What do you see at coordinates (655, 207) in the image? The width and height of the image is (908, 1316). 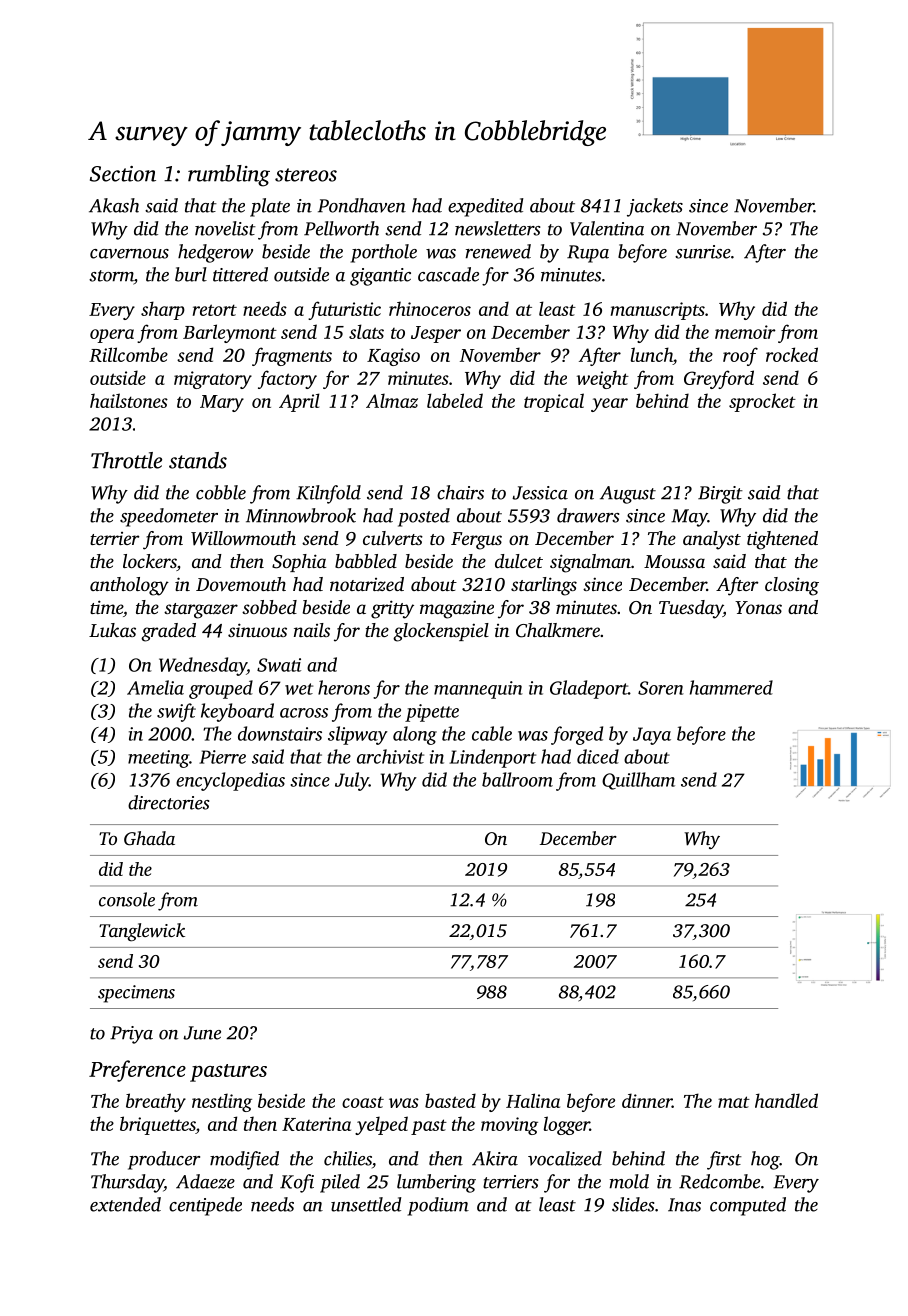 I see `jackets` at bounding box center [655, 207].
